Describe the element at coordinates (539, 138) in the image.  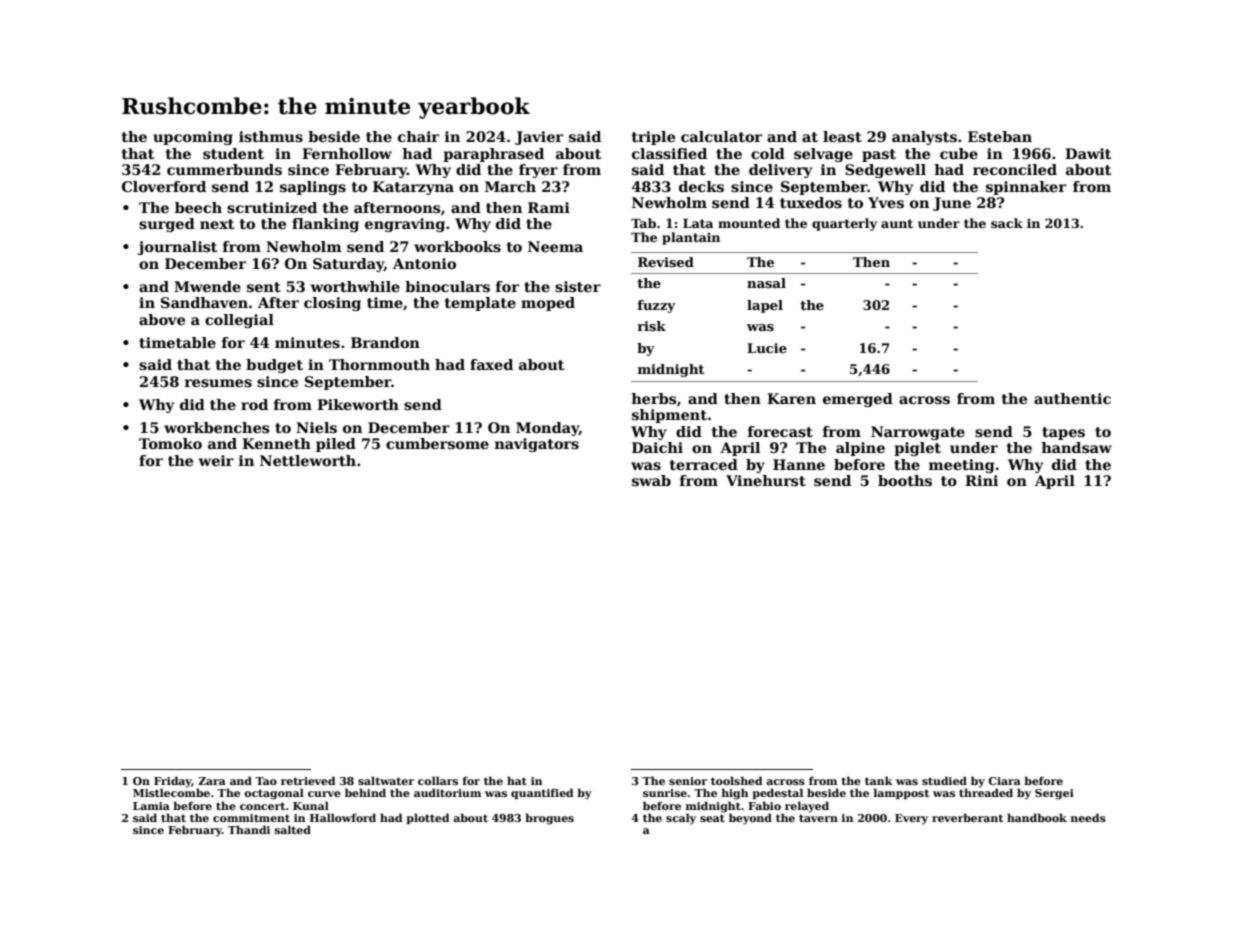
I see `Javier` at that location.
